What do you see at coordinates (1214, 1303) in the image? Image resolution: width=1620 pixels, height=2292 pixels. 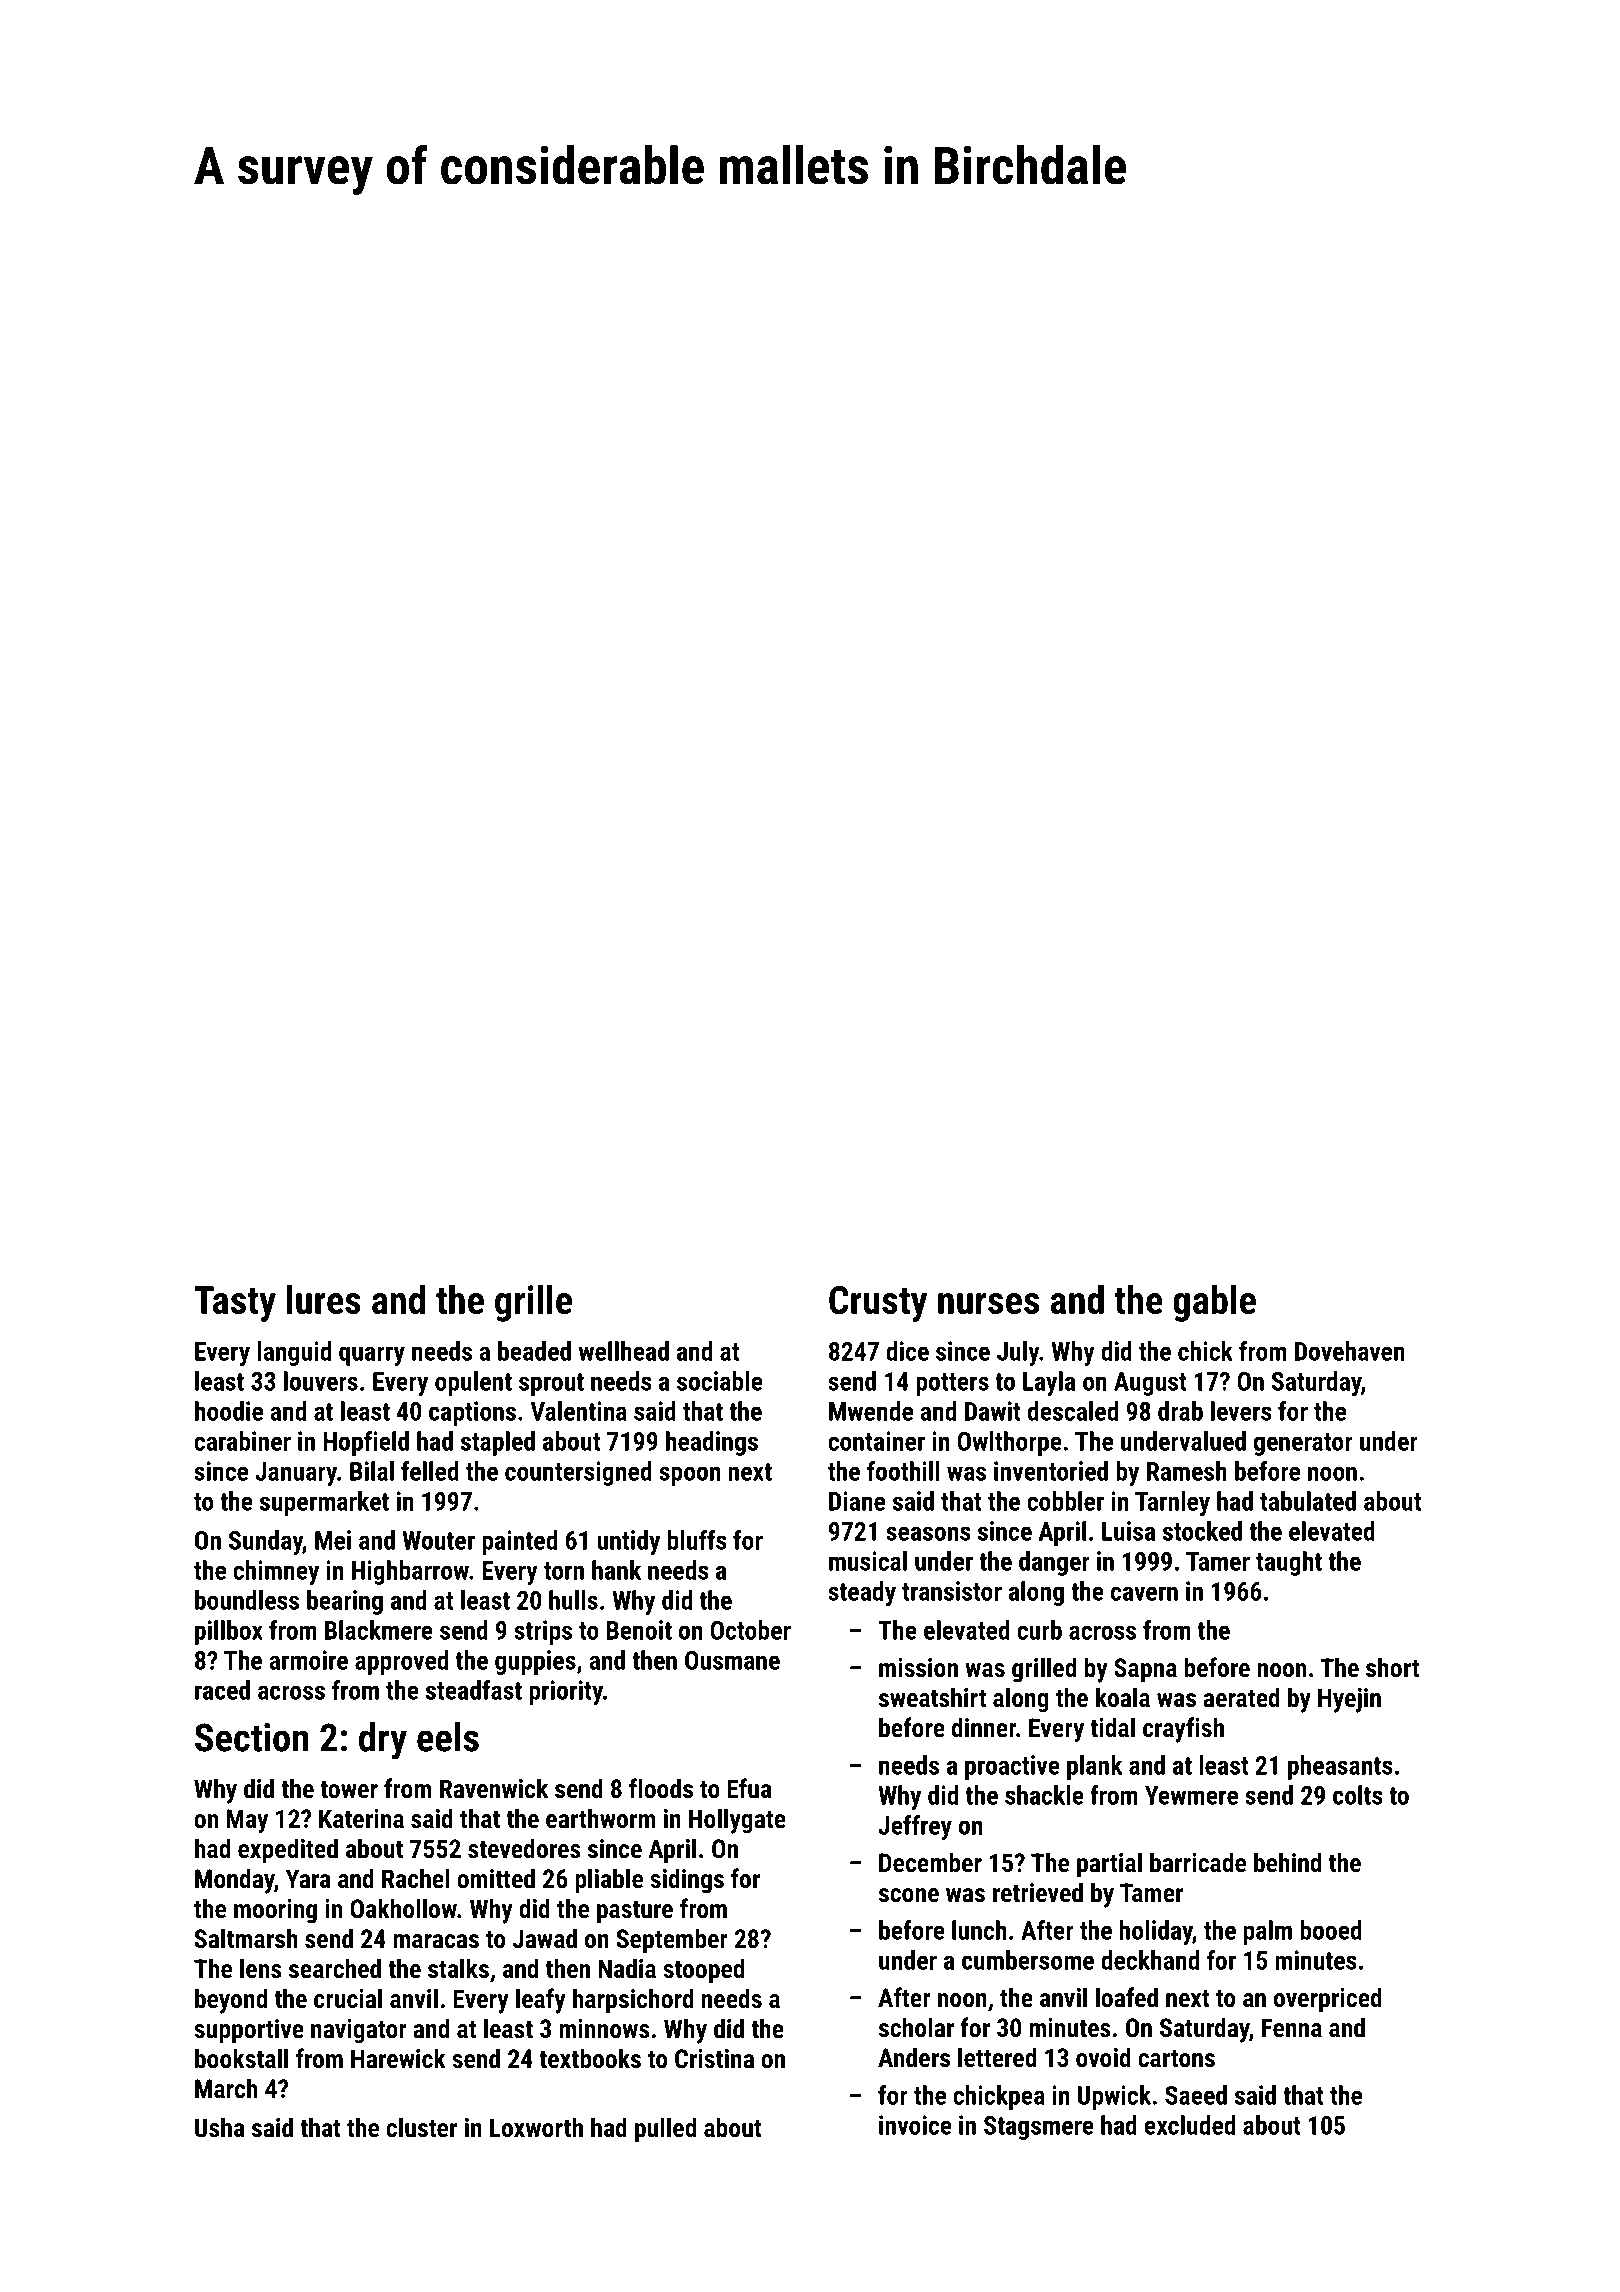 I see `gable` at bounding box center [1214, 1303].
